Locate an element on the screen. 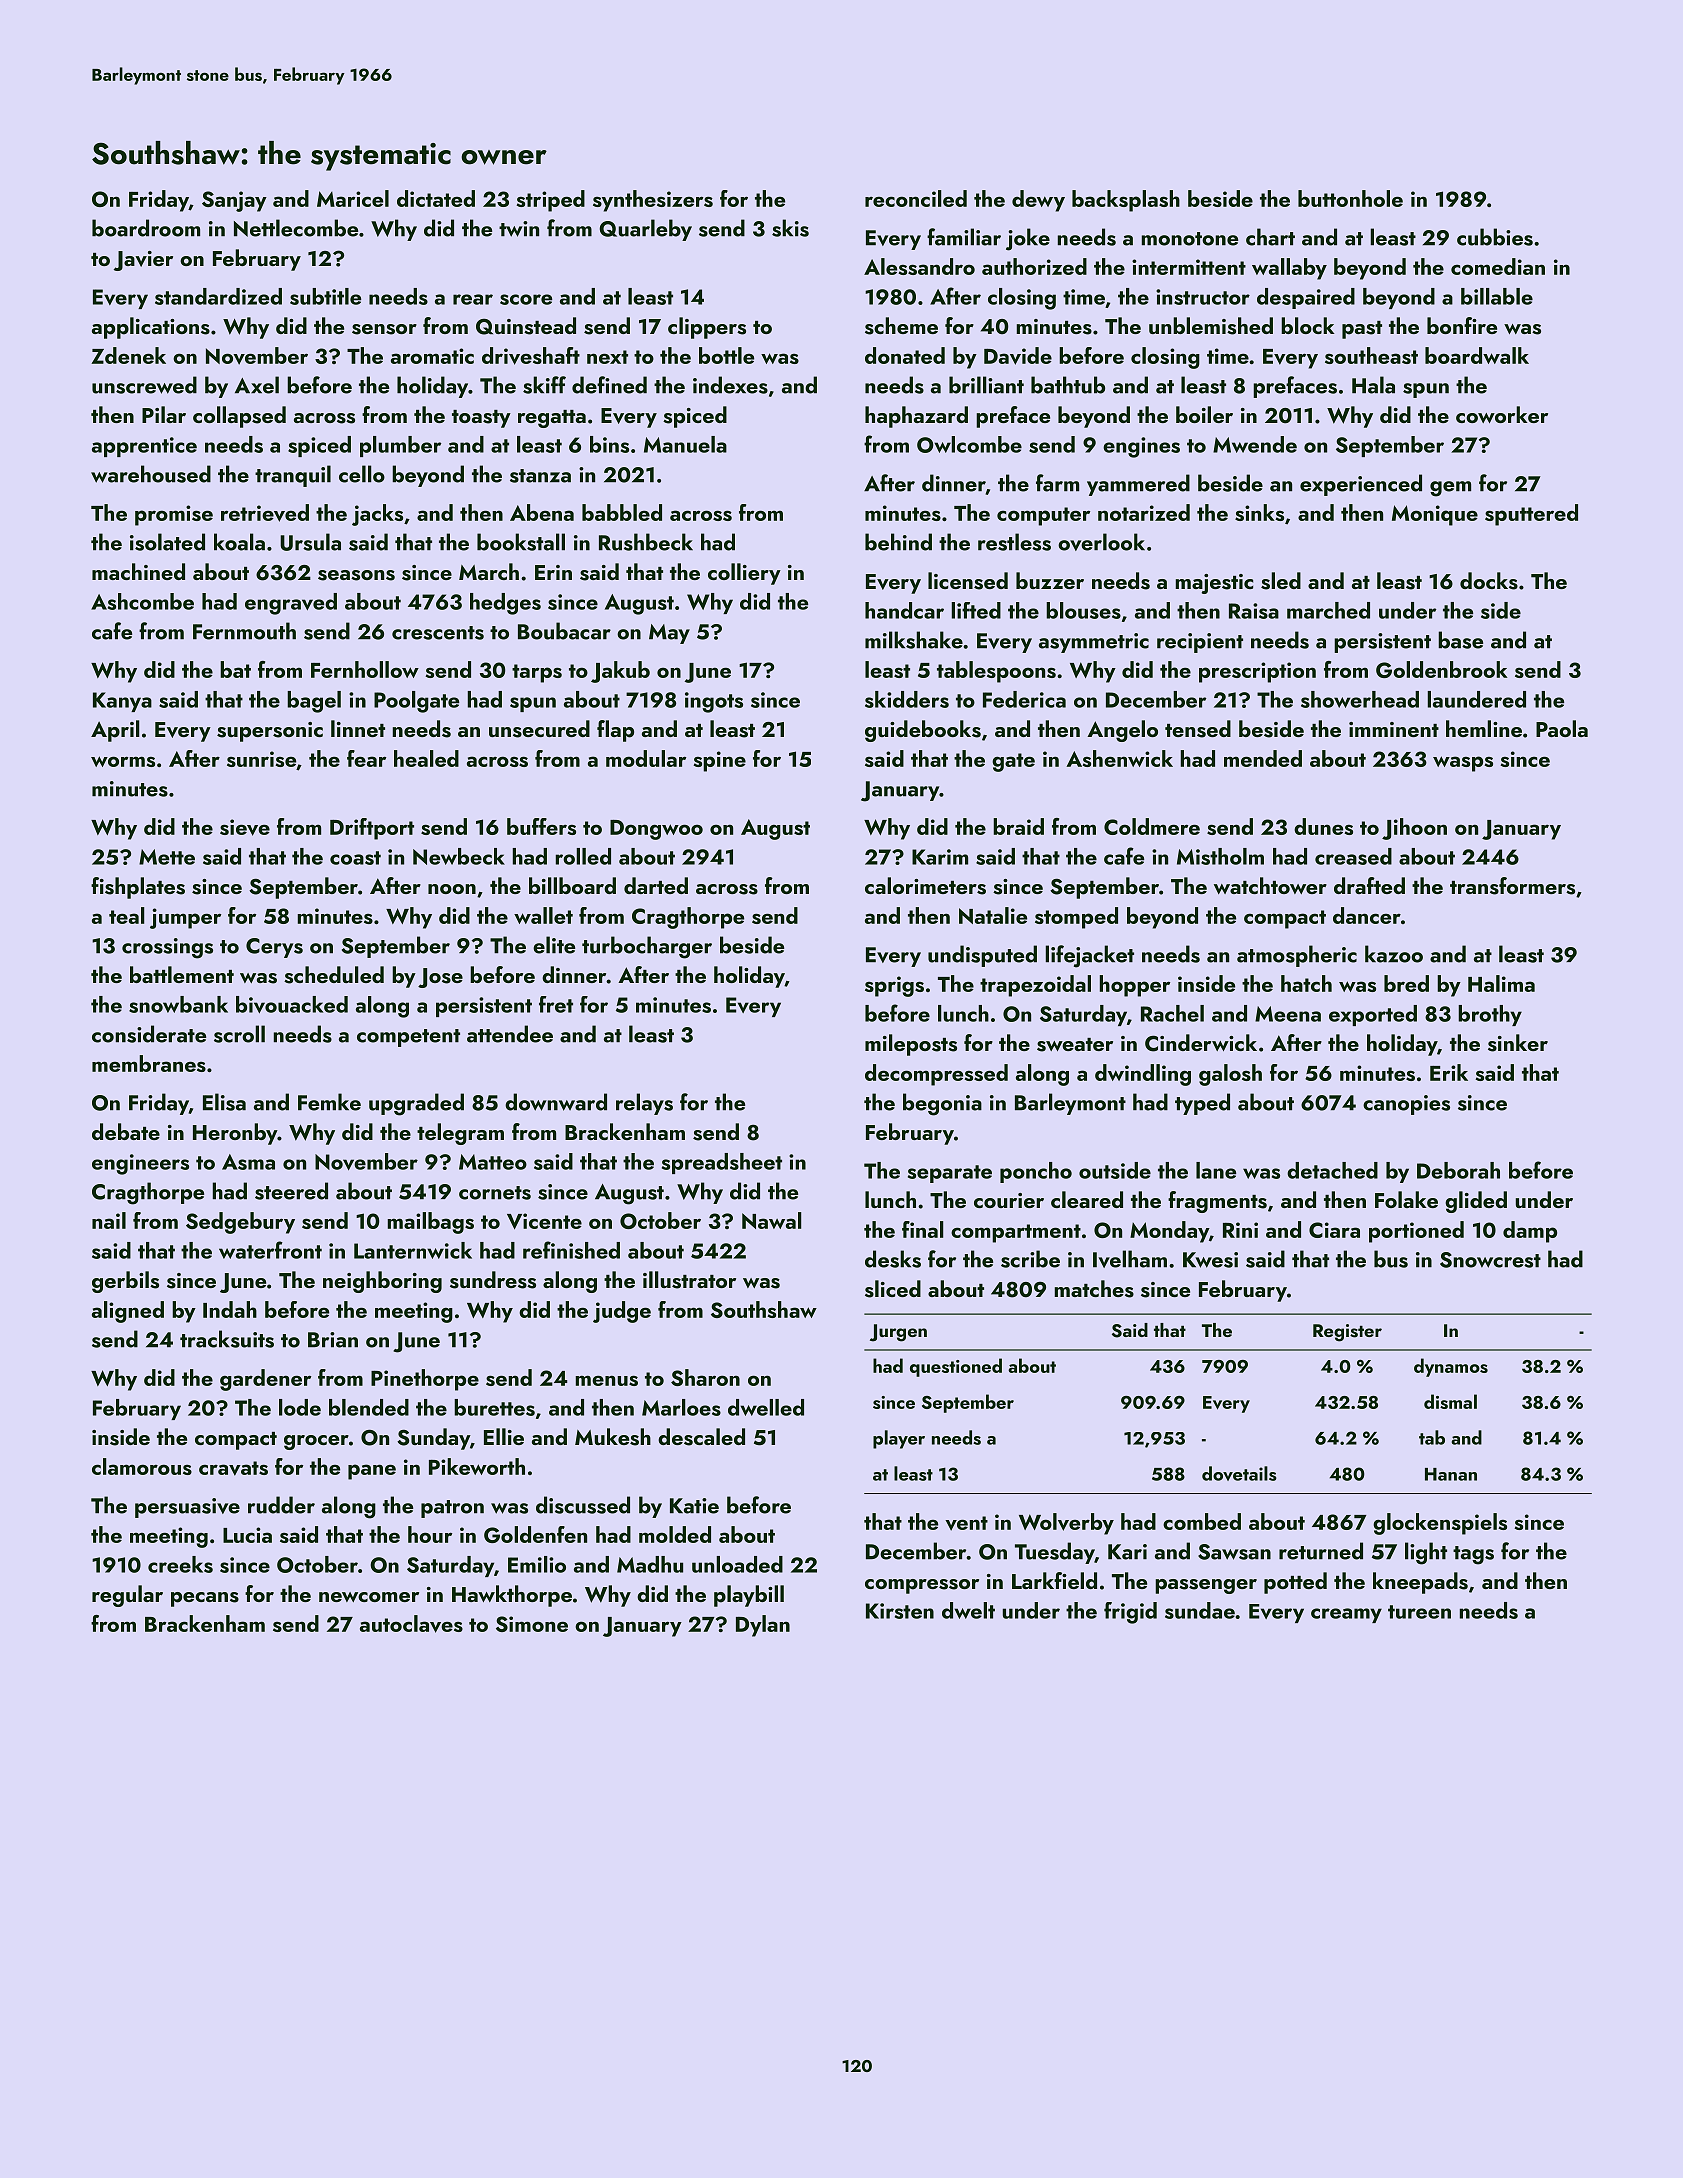 The height and width of the screenshot is (2178, 1683). scheduled is located at coordinates (334, 975).
